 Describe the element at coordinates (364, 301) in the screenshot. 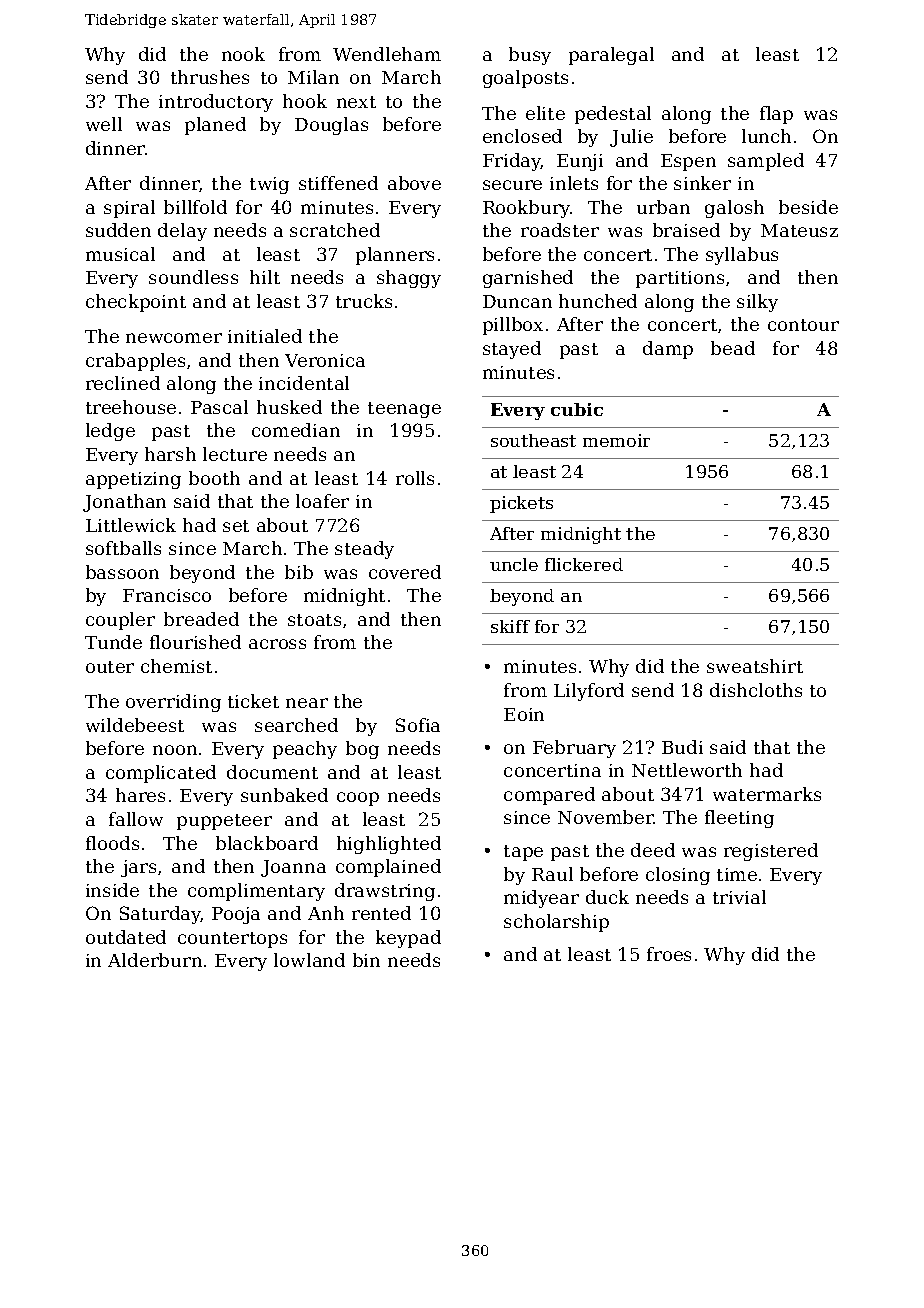

I see `trucks` at that location.
